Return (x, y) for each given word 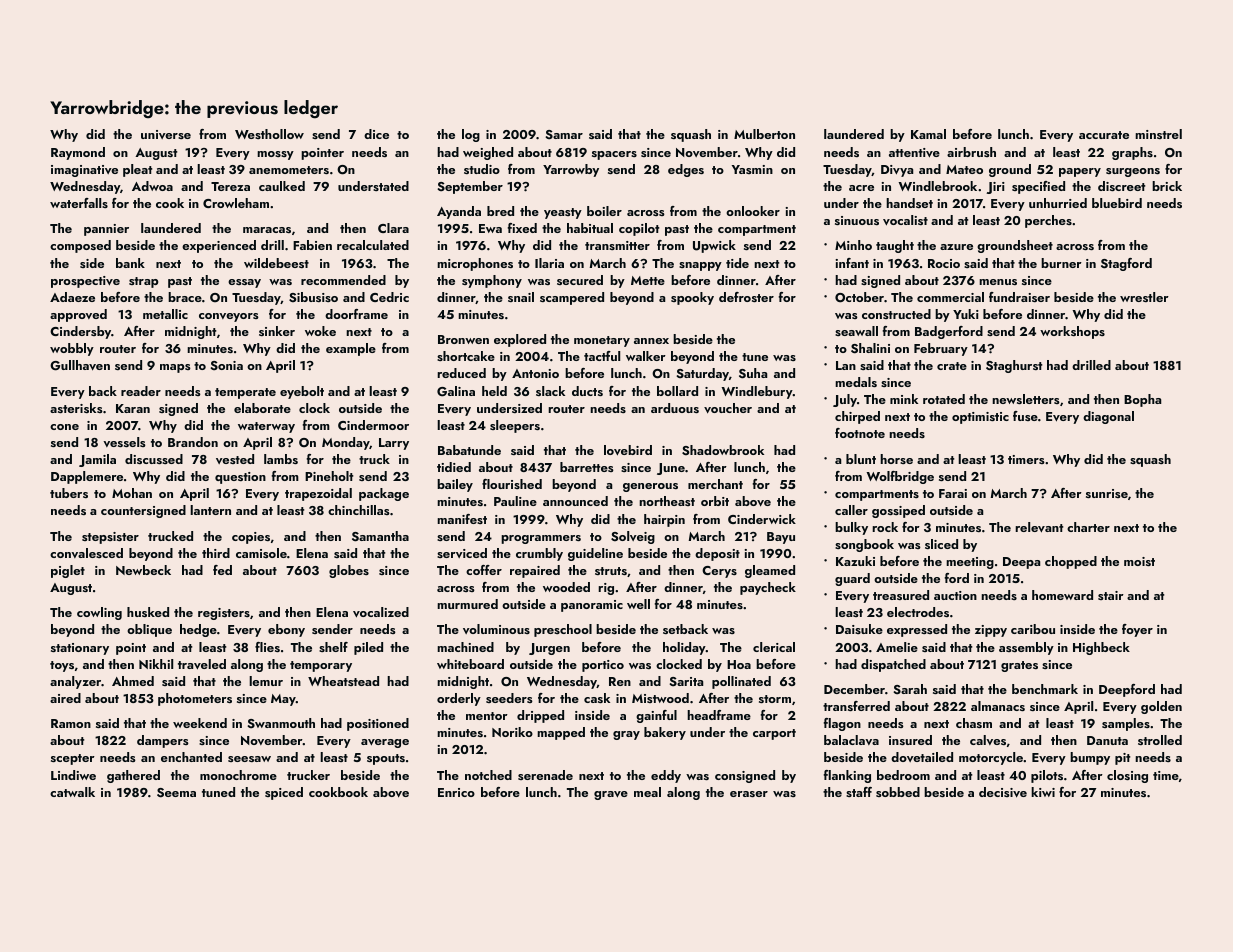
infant (852, 263)
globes (349, 571)
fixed (522, 228)
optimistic (980, 418)
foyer (1137, 630)
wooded (566, 587)
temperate (245, 393)
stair (1111, 595)
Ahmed (133, 681)
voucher (728, 408)
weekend (200, 723)
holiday (684, 648)
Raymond (78, 153)
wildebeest (276, 263)
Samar (564, 135)
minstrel (1158, 134)
